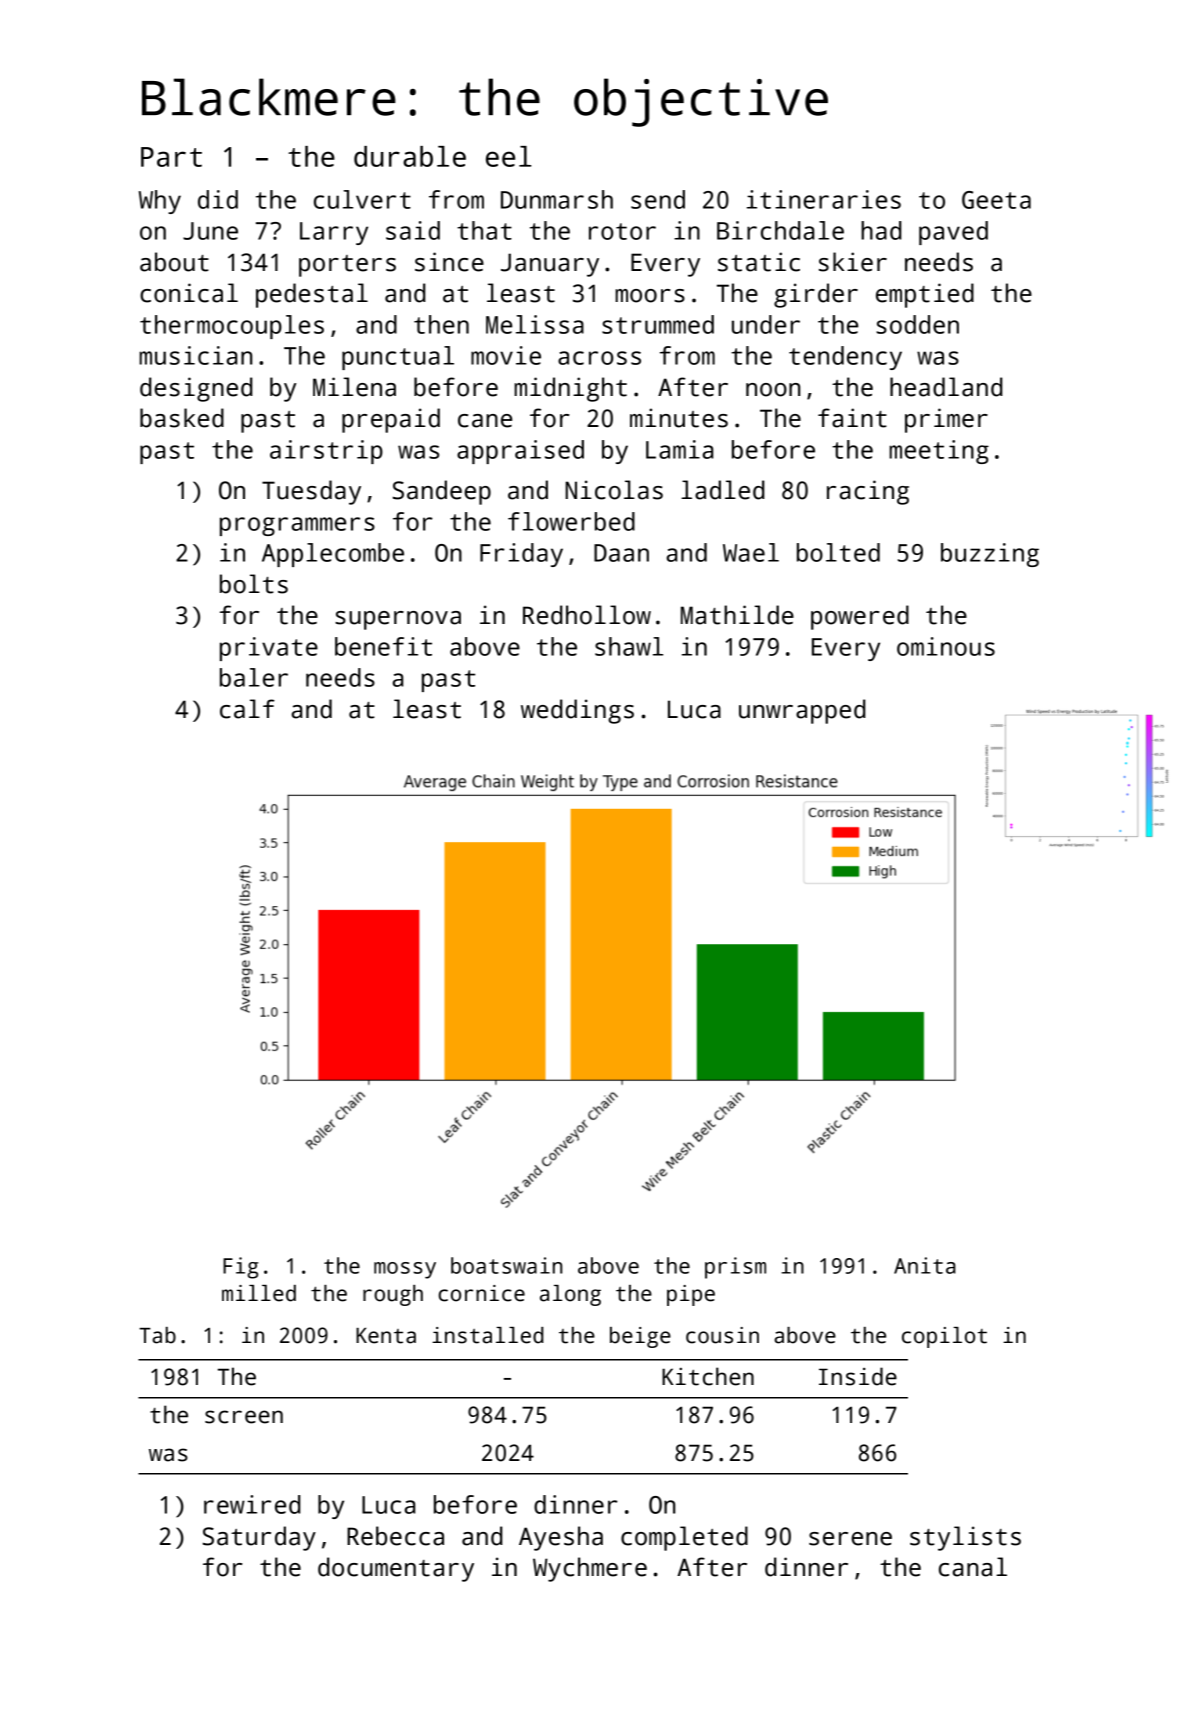 The height and width of the screenshot is (1731, 1195). I want to click on calf, so click(247, 709).
